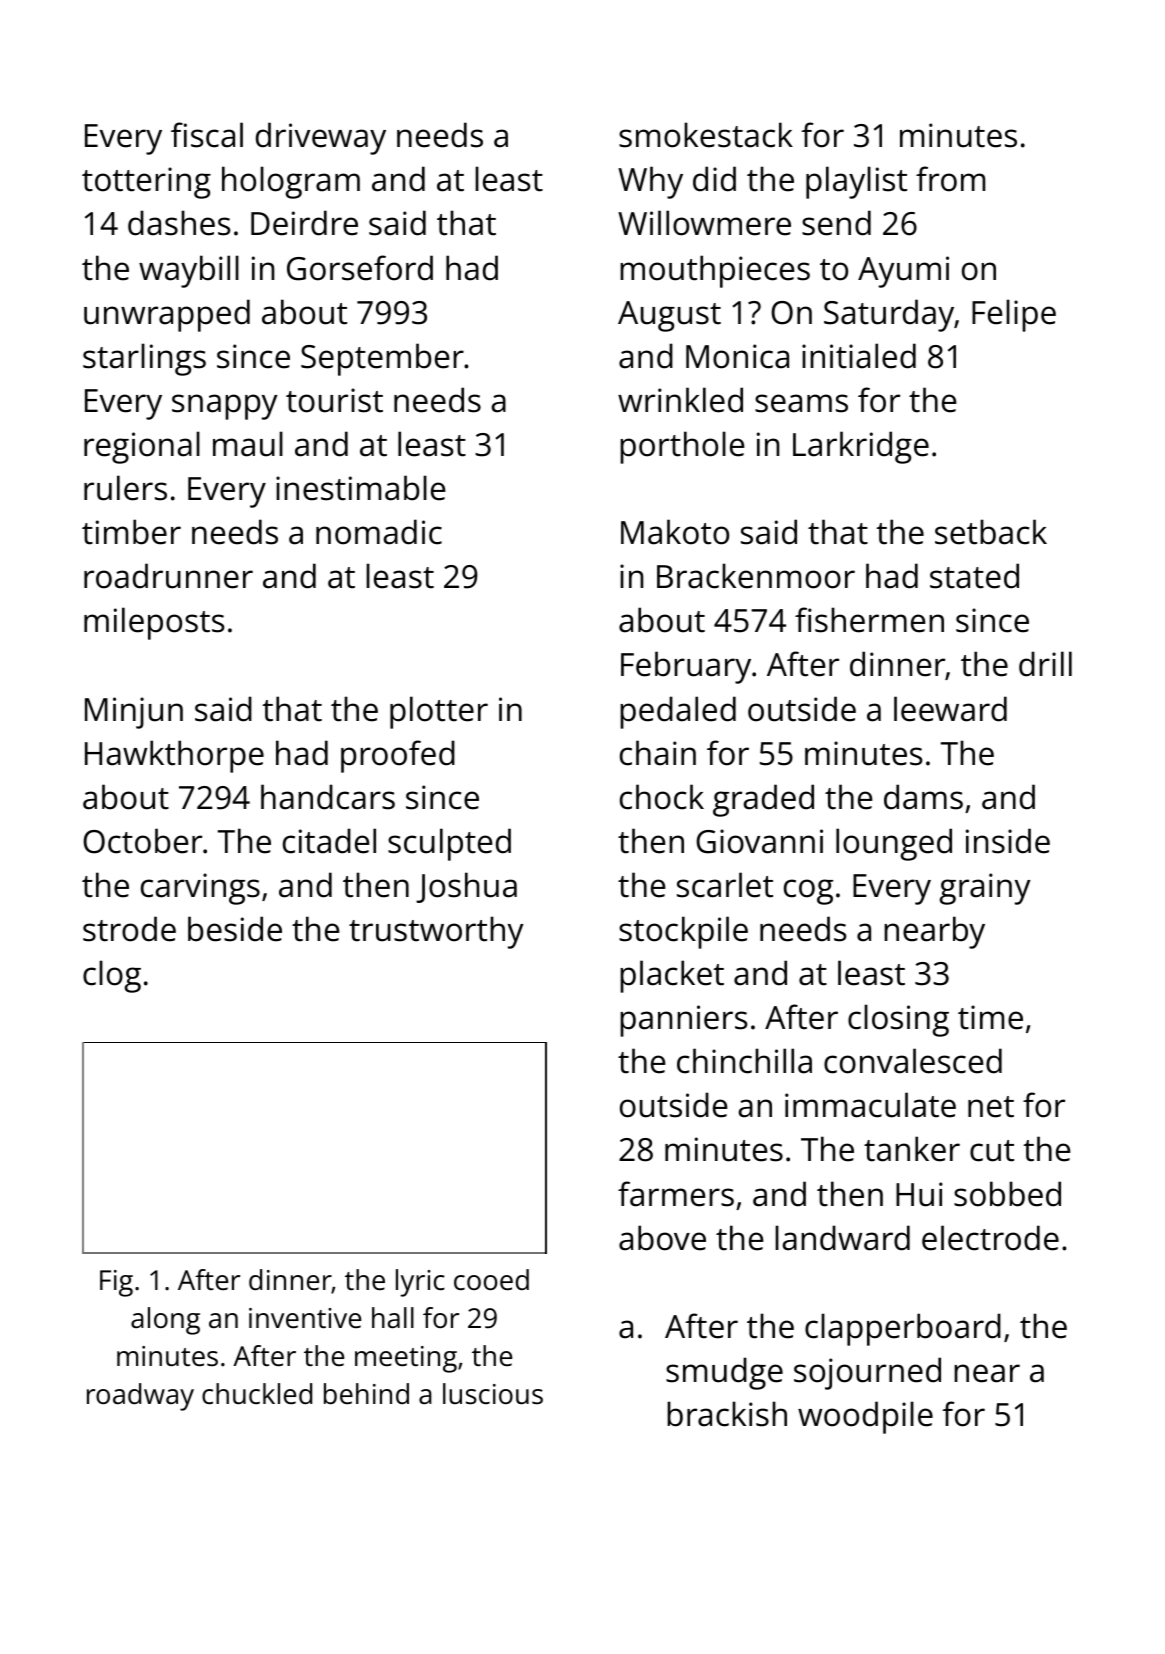 The width and height of the screenshot is (1165, 1654). Describe the element at coordinates (379, 532) in the screenshot. I see `nomadic` at that location.
